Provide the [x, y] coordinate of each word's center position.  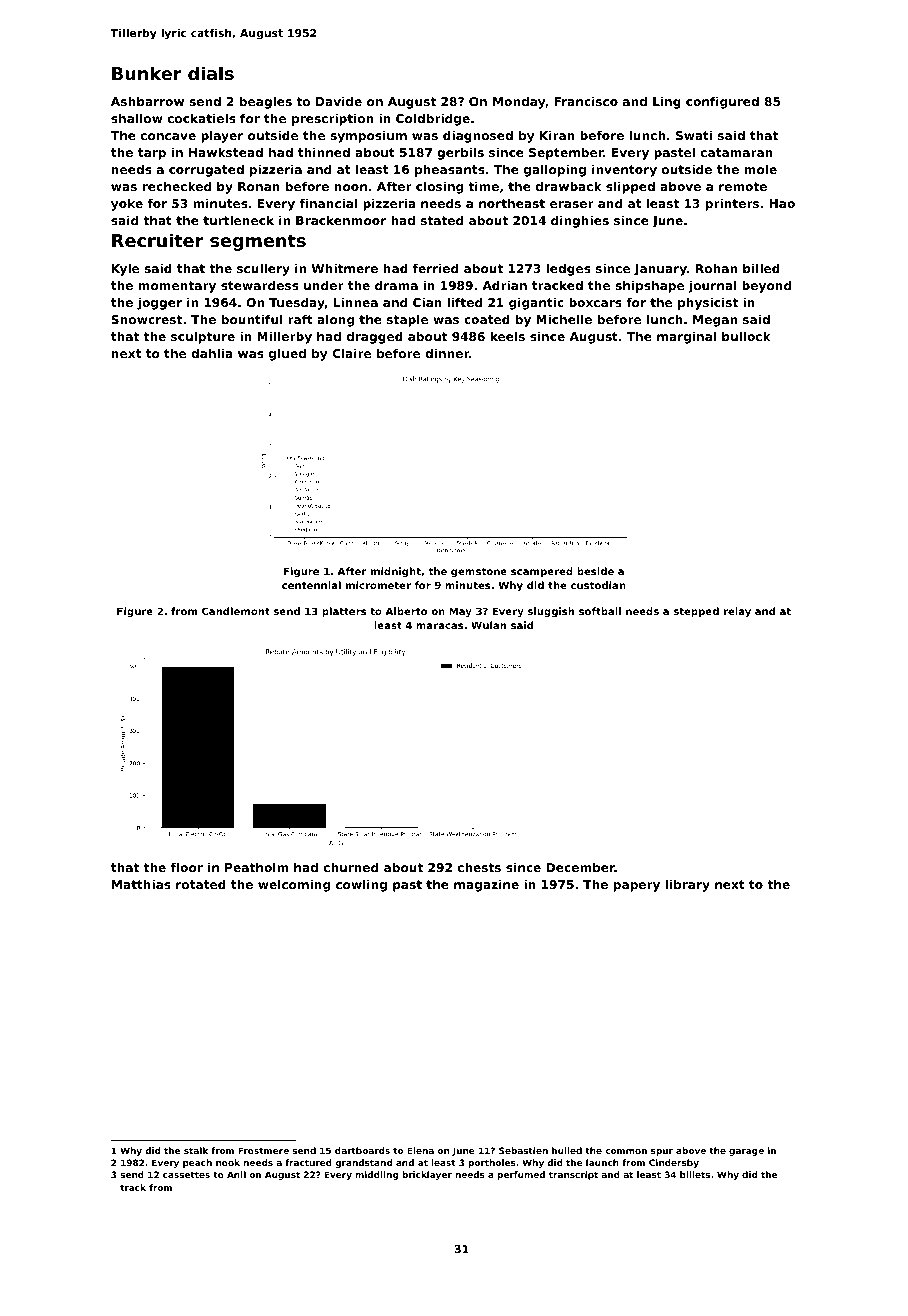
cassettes [186, 1175]
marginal [686, 337]
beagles [266, 102]
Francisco [586, 101]
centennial [311, 585]
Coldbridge [433, 119]
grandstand [363, 1163]
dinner [447, 353]
